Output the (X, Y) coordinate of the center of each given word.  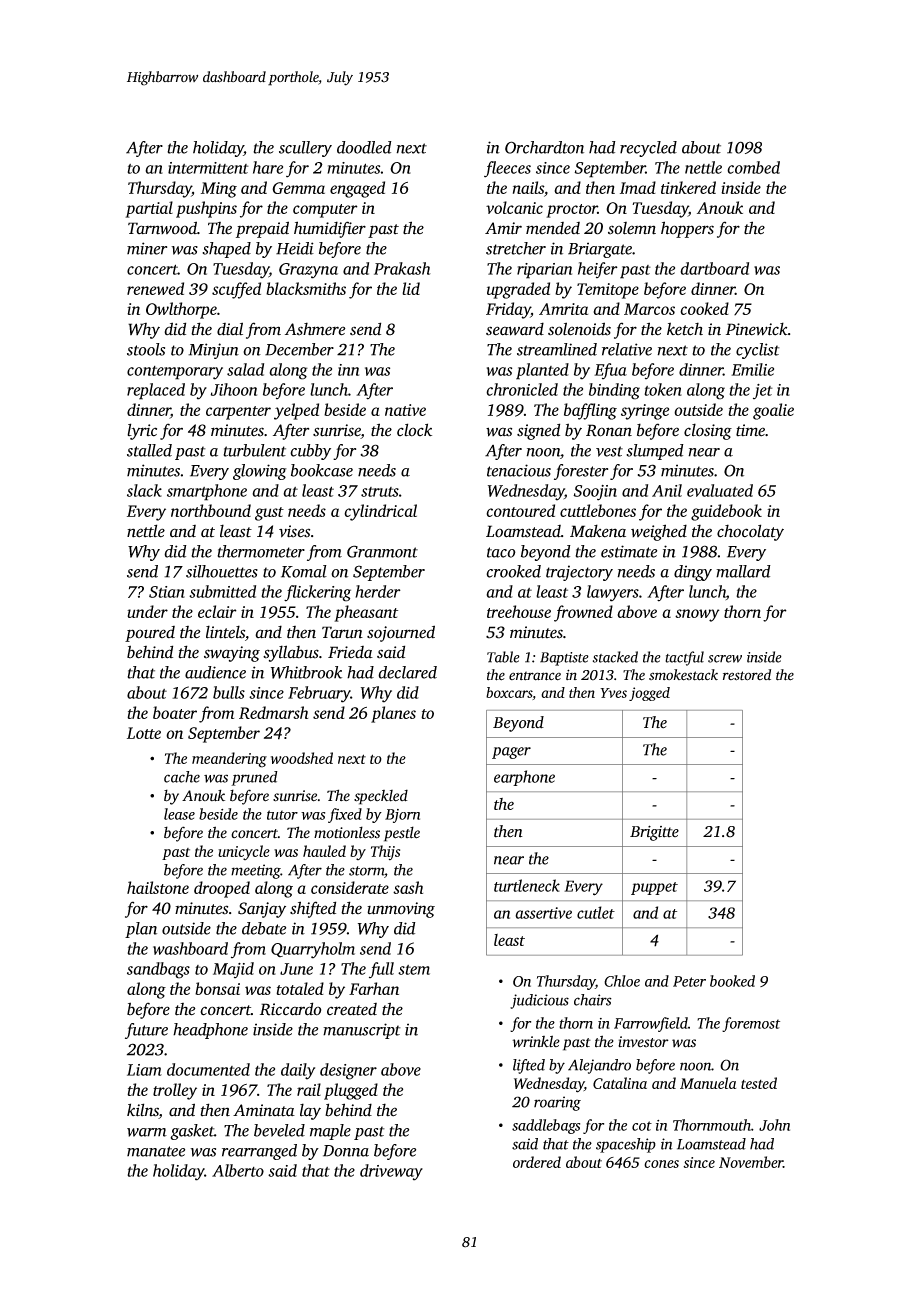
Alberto (238, 1170)
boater (175, 712)
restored (747, 675)
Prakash (402, 268)
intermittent (208, 168)
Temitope (608, 291)
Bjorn (402, 816)
